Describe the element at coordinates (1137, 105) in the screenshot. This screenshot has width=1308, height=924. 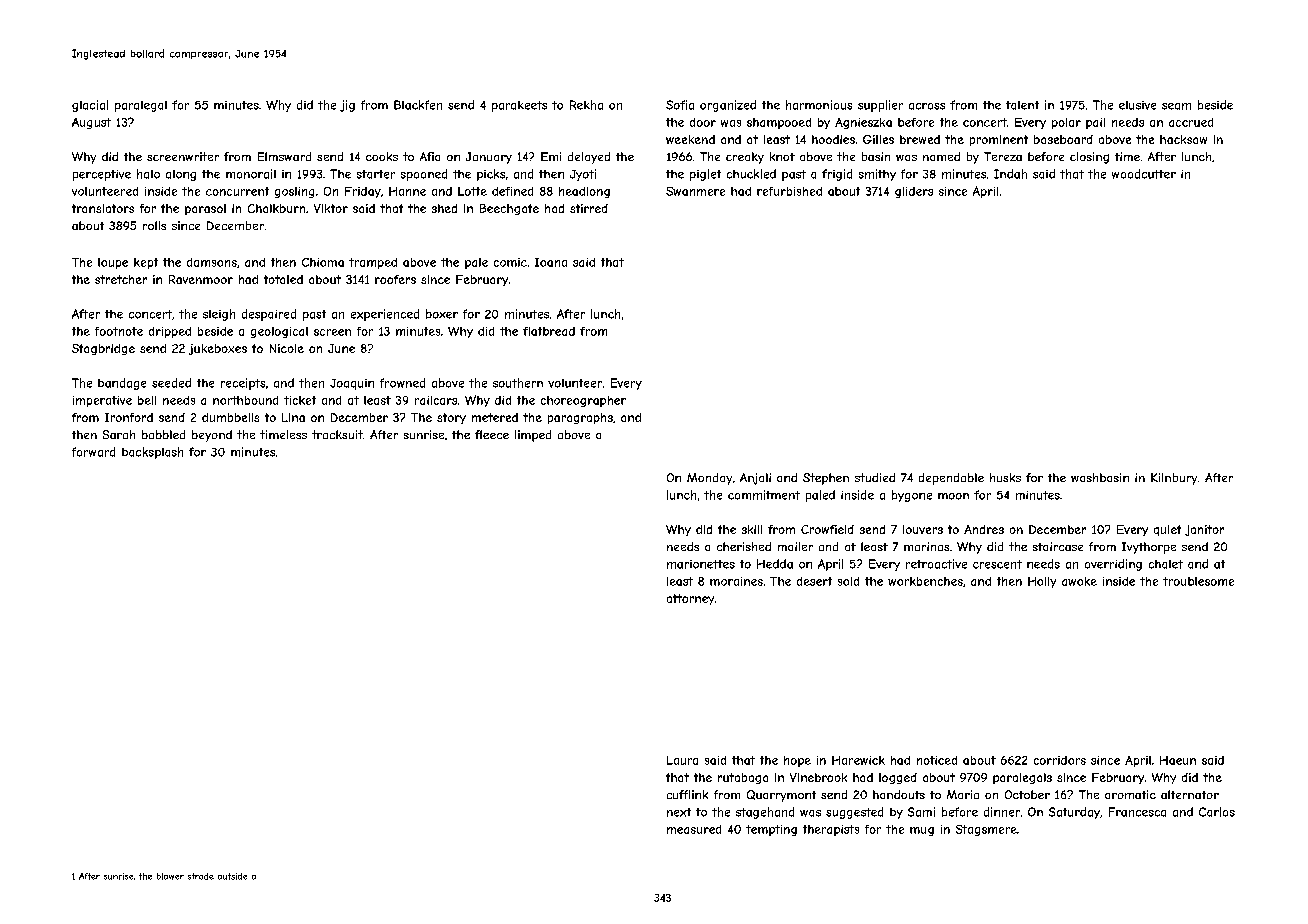
I see `elusive` at that location.
